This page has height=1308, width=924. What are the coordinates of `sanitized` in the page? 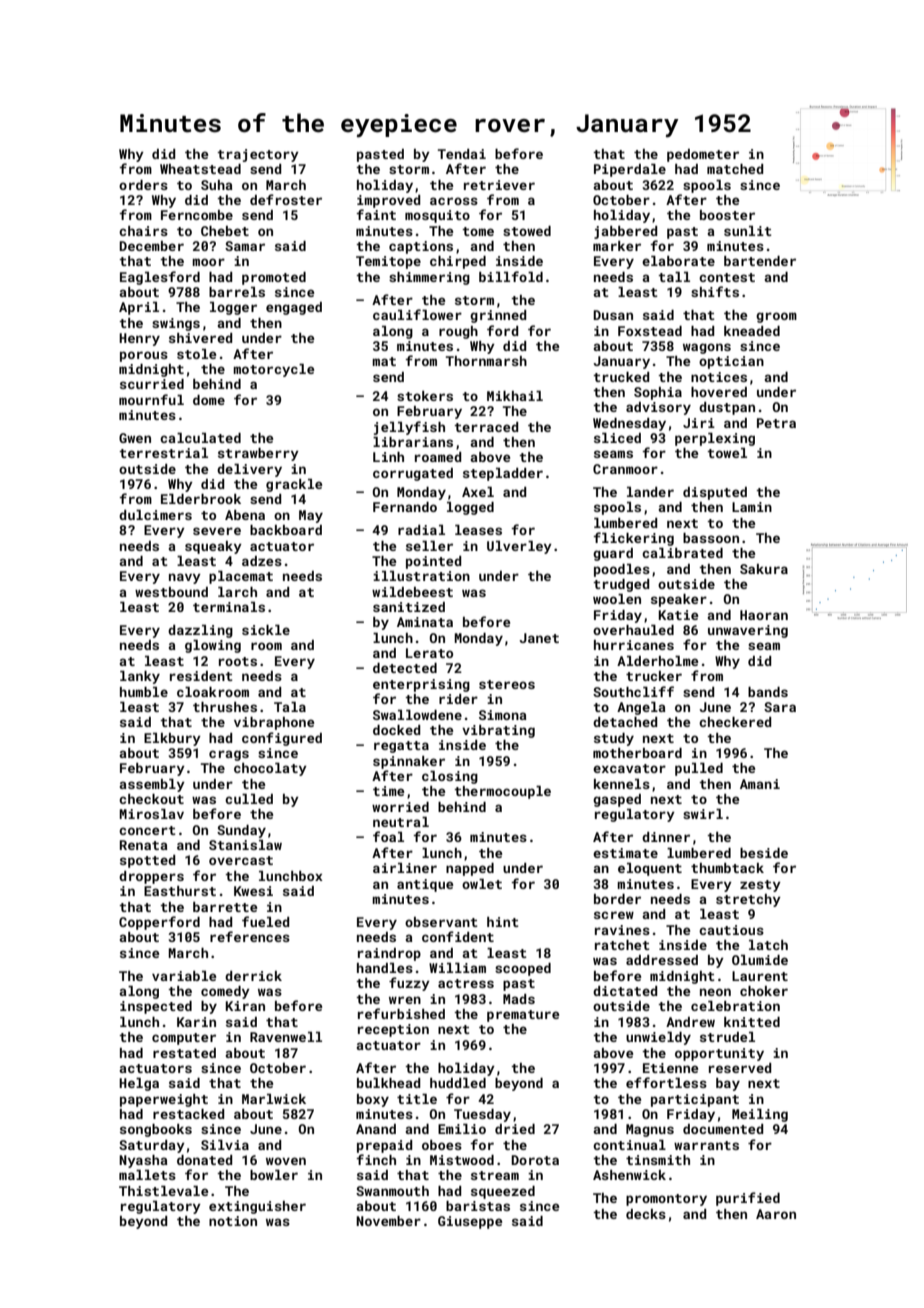 It's located at (409, 607).
